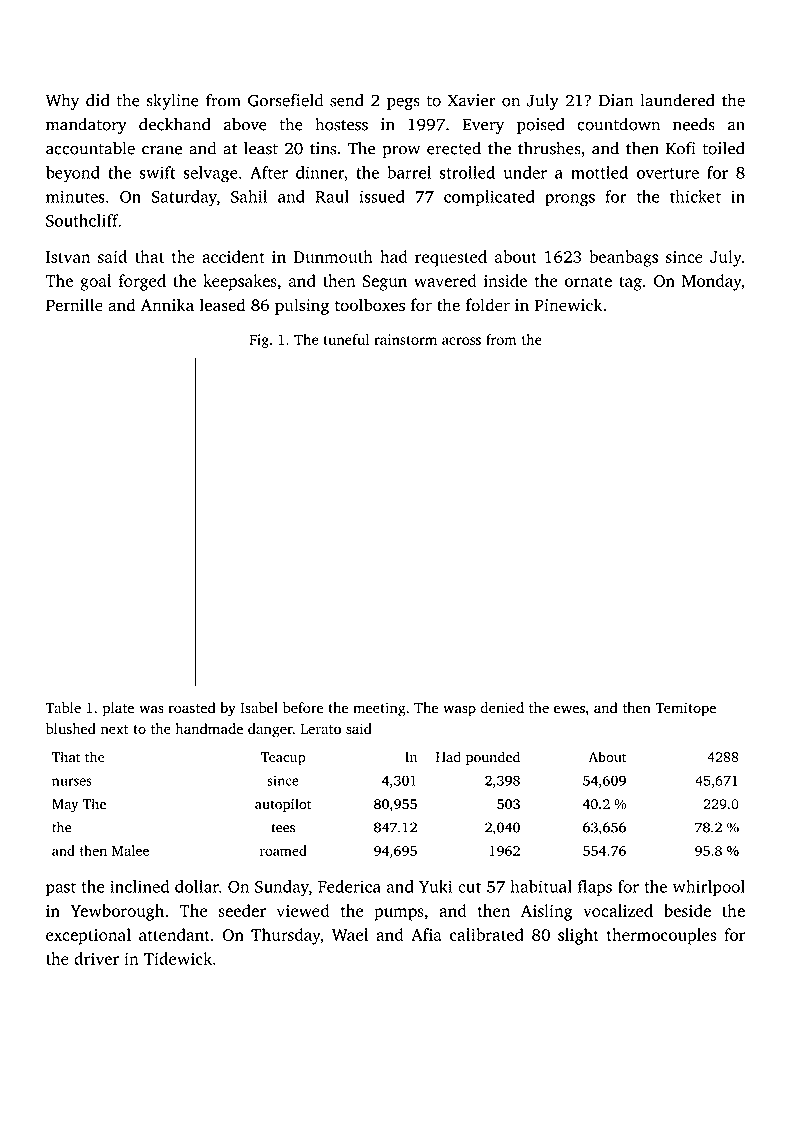 The width and height of the screenshot is (791, 1122). I want to click on did, so click(98, 100).
